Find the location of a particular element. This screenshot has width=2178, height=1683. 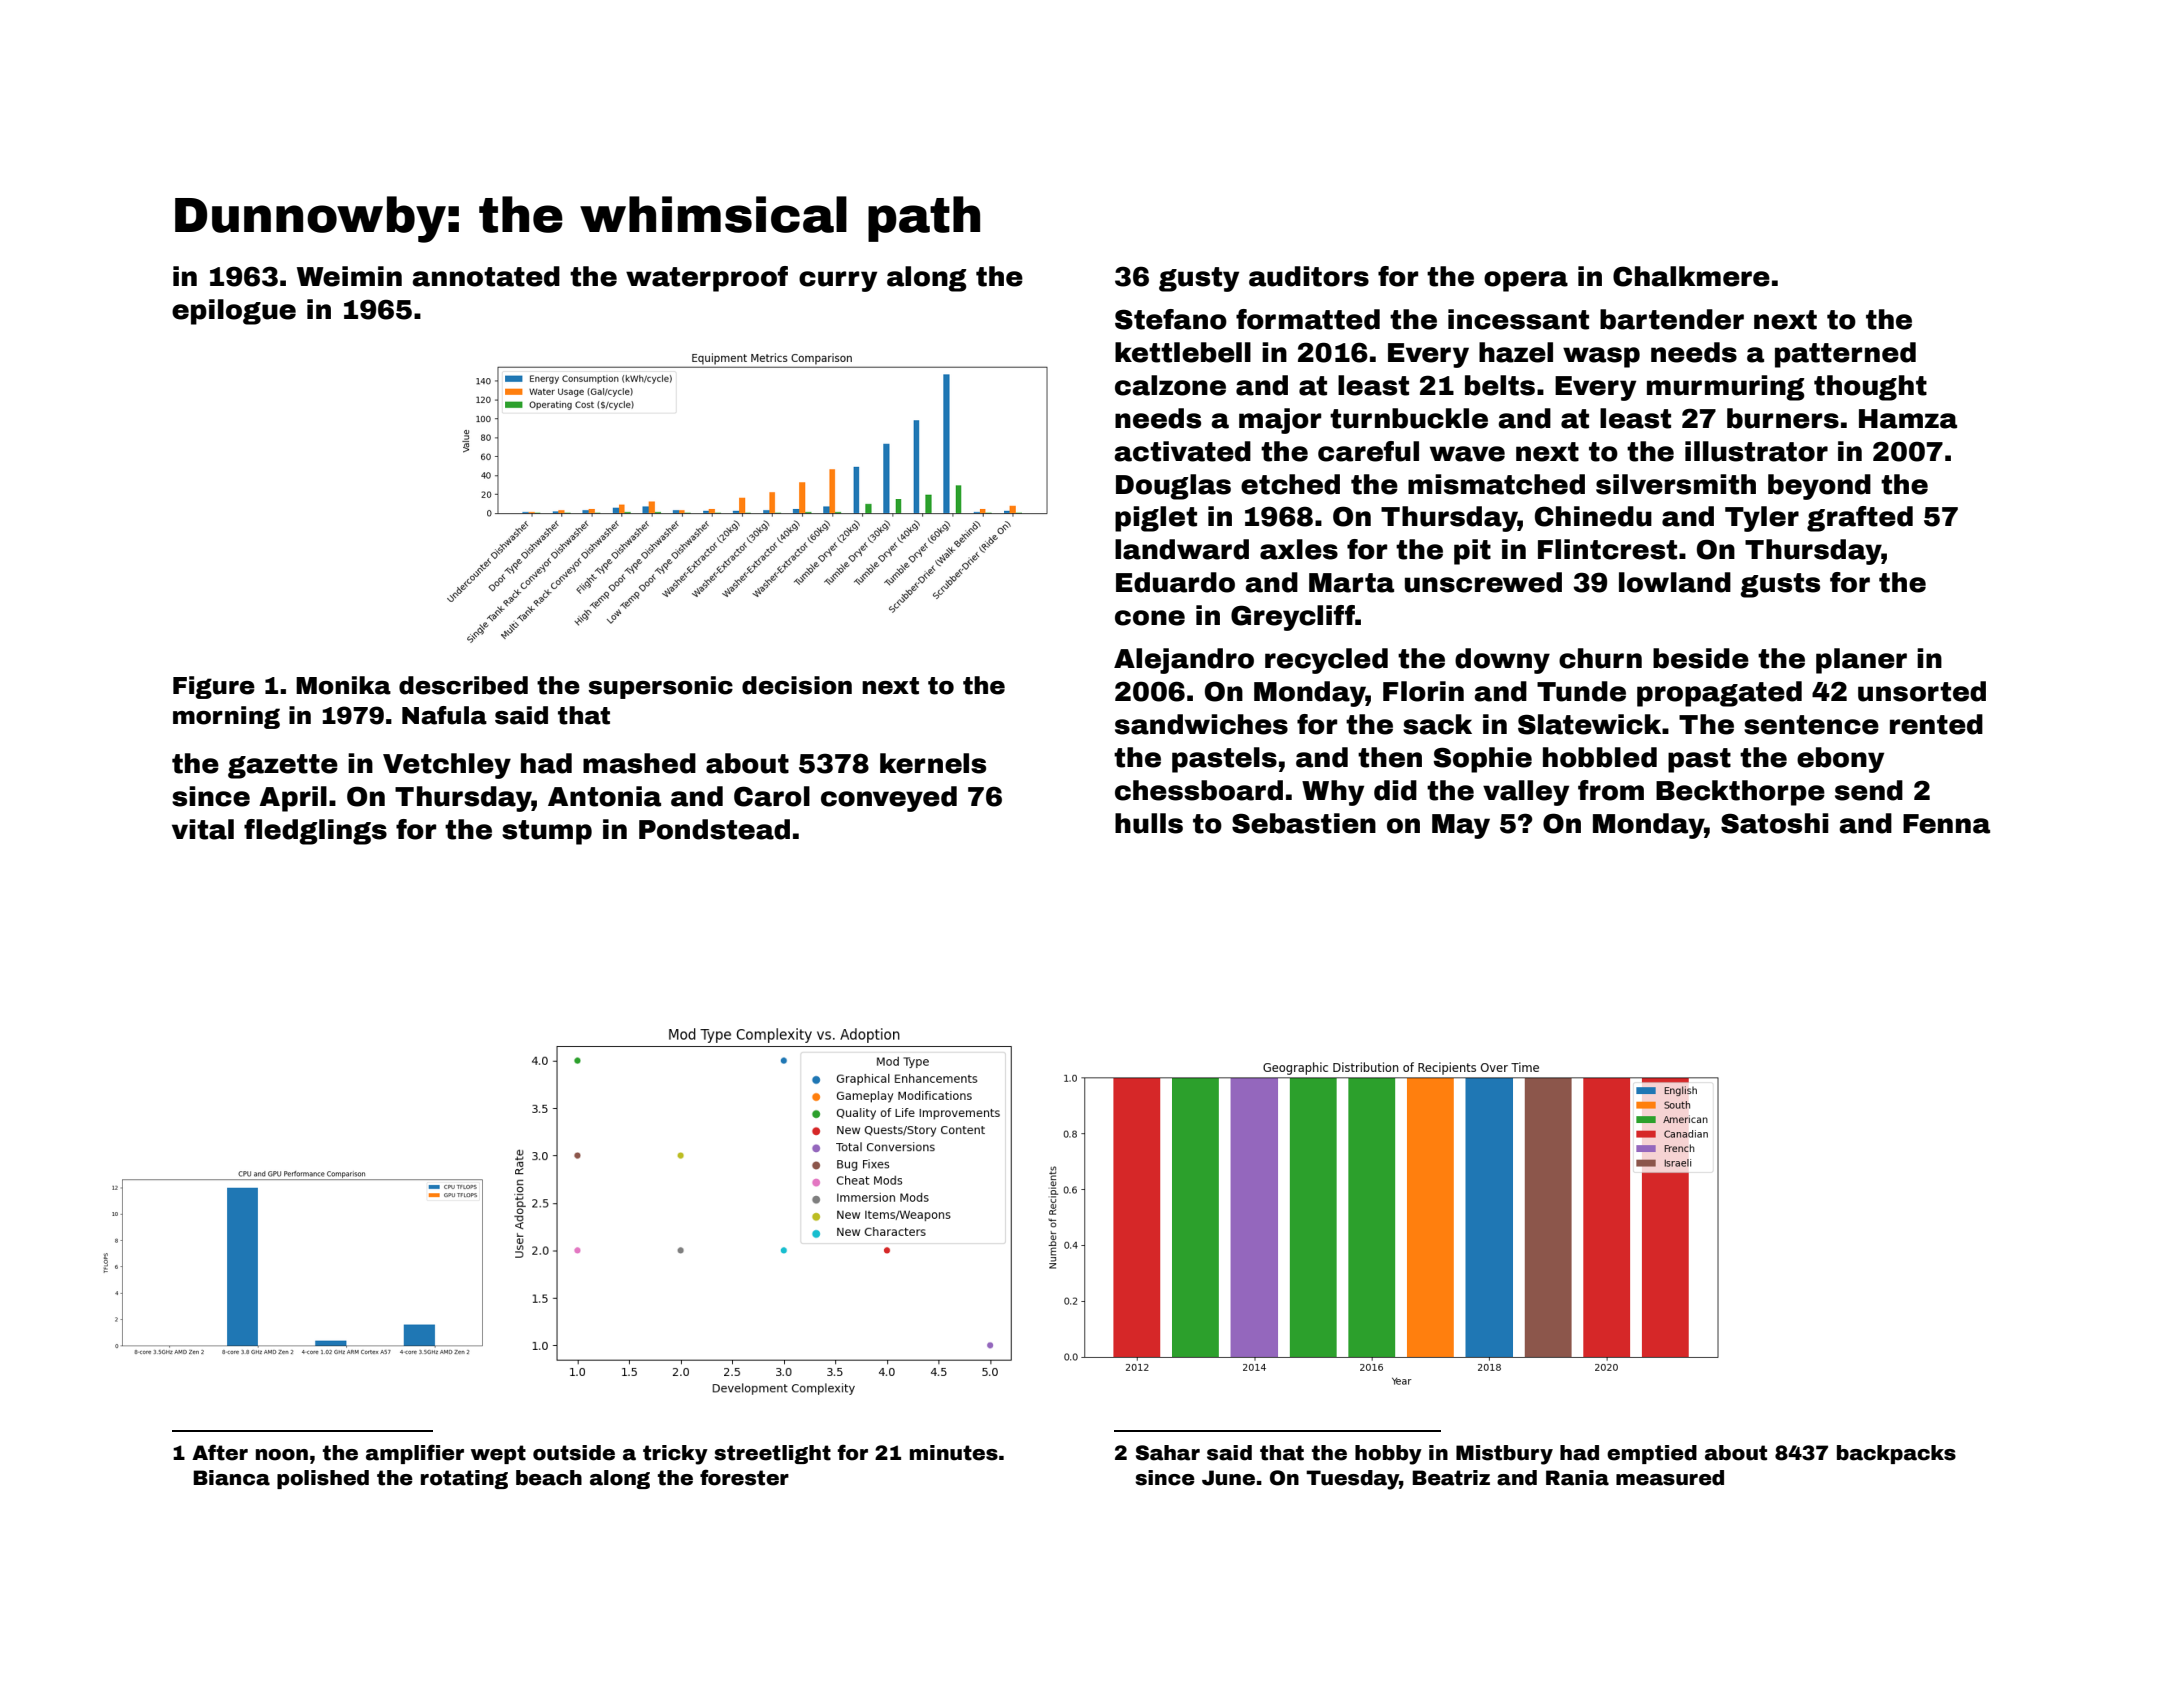

Sahar is located at coordinates (1168, 1453).
